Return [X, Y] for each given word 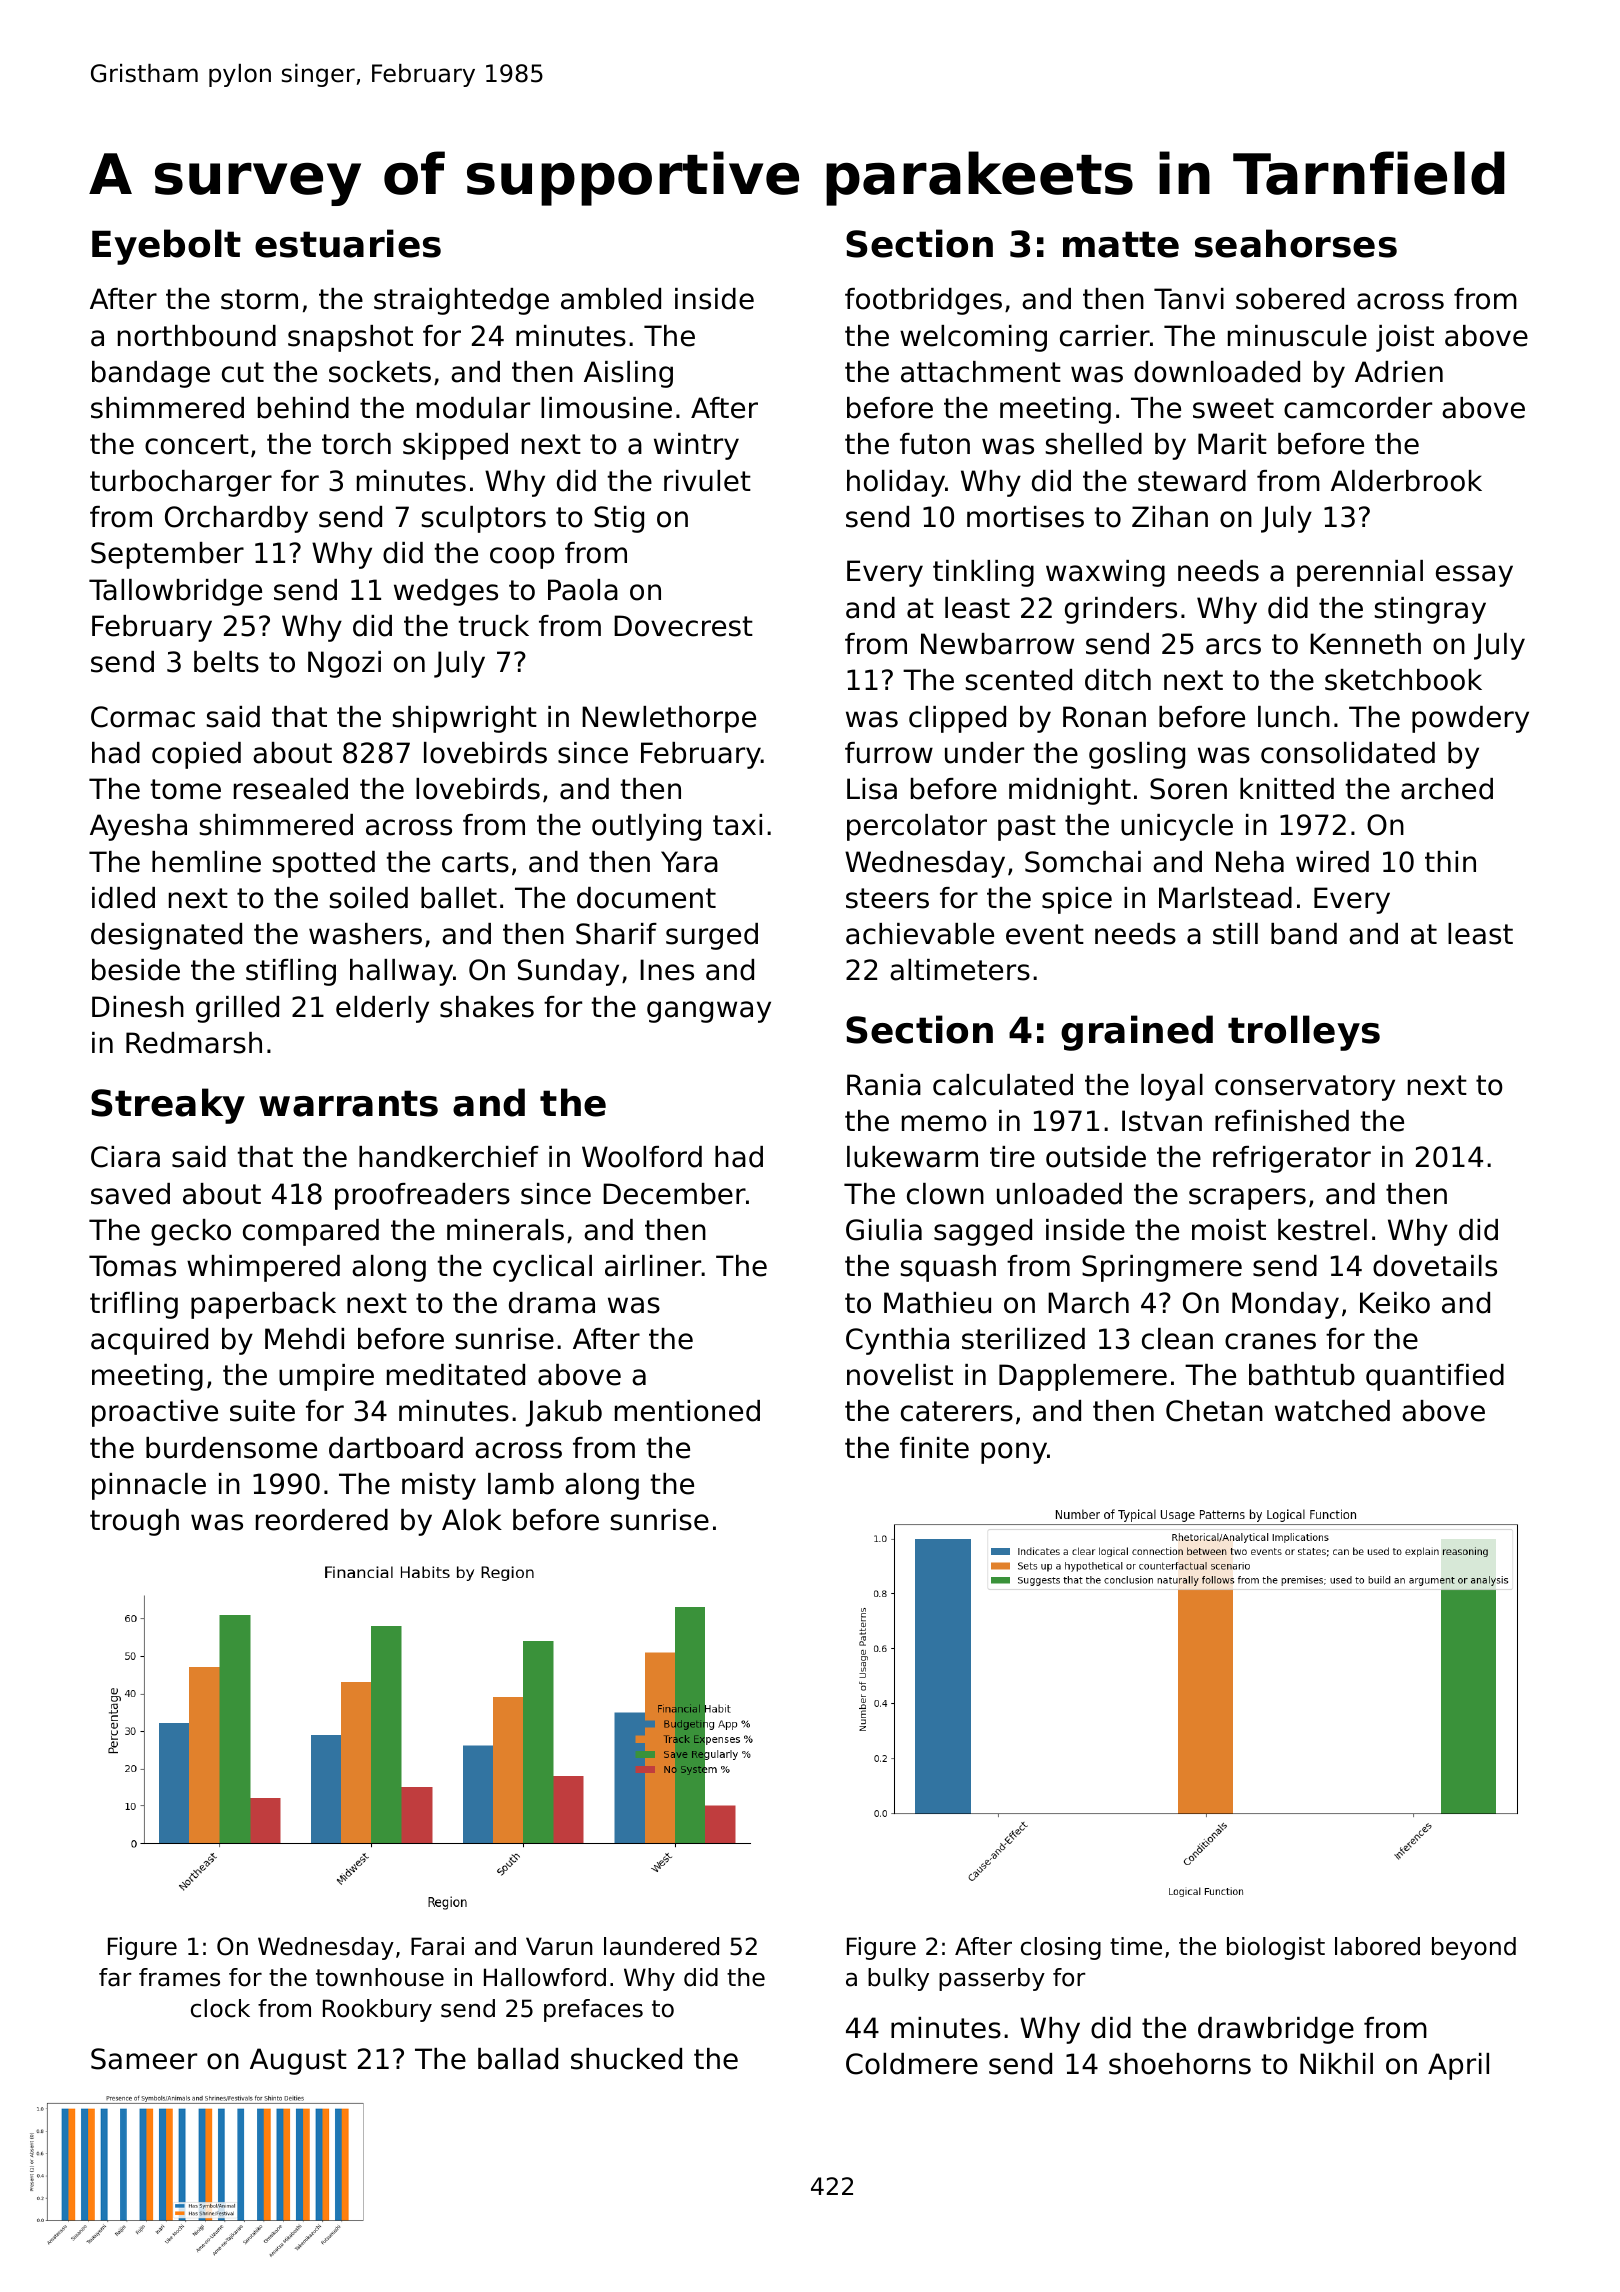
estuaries [348, 243]
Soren [1188, 789]
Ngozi [344, 664]
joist [1405, 338]
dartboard [396, 1448]
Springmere [1162, 1268]
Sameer [144, 2059]
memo [944, 1123]
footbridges [923, 301]
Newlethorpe [669, 719]
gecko [191, 1232]
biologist [1276, 1948]
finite [934, 1448]
